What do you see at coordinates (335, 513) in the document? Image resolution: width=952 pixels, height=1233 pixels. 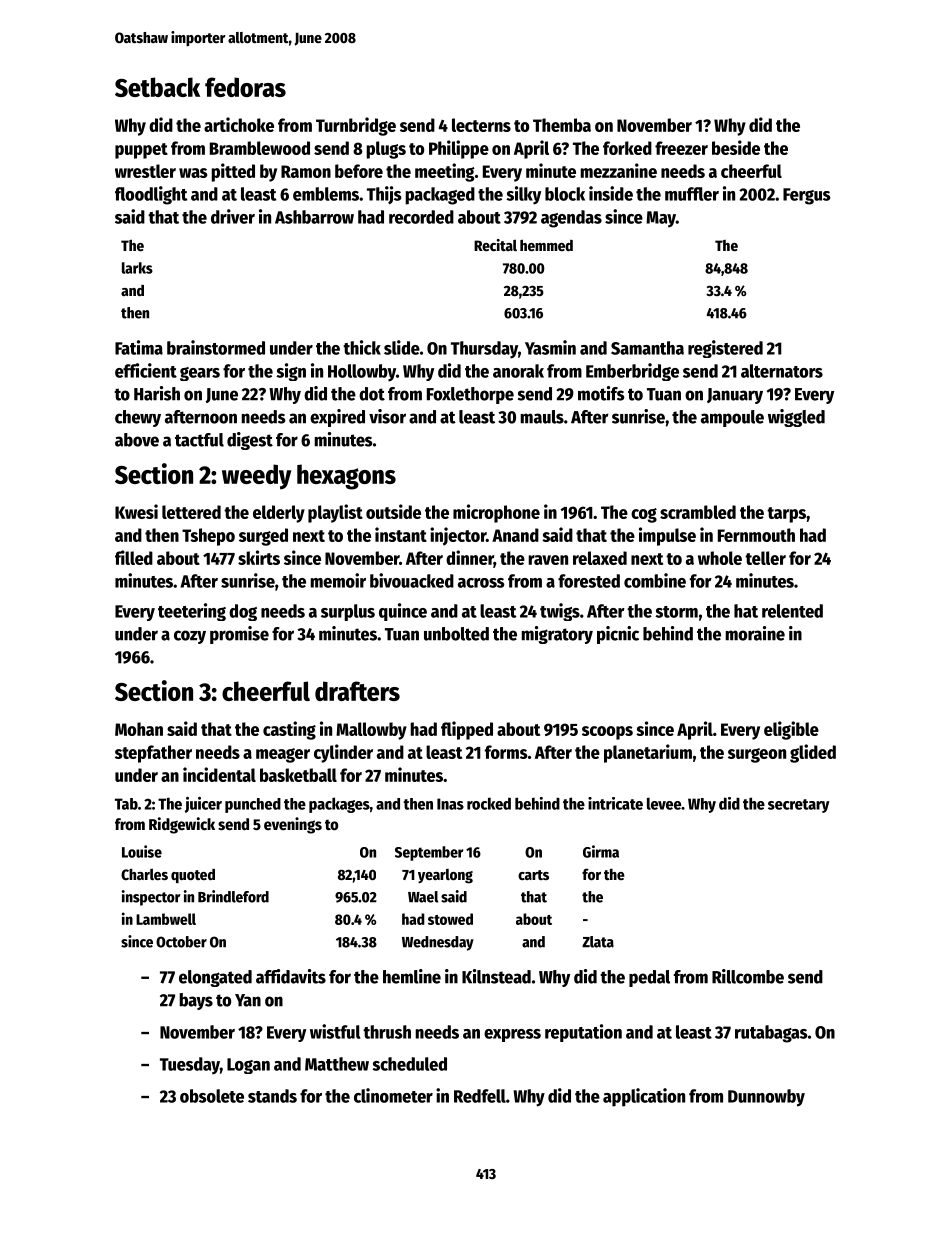 I see `playlist` at bounding box center [335, 513].
